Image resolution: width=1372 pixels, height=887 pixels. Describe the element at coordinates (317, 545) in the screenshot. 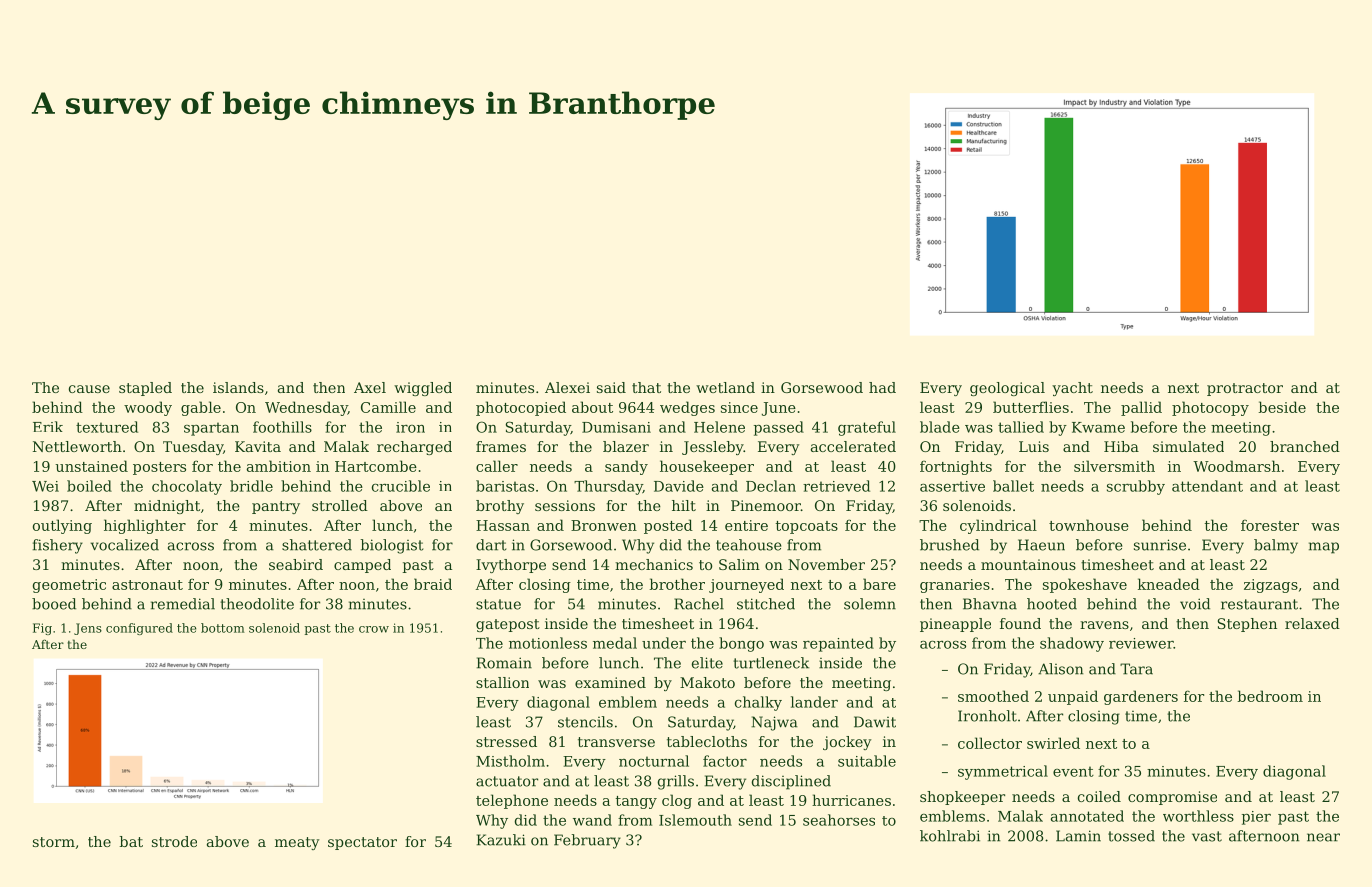

I see `shattered` at that location.
